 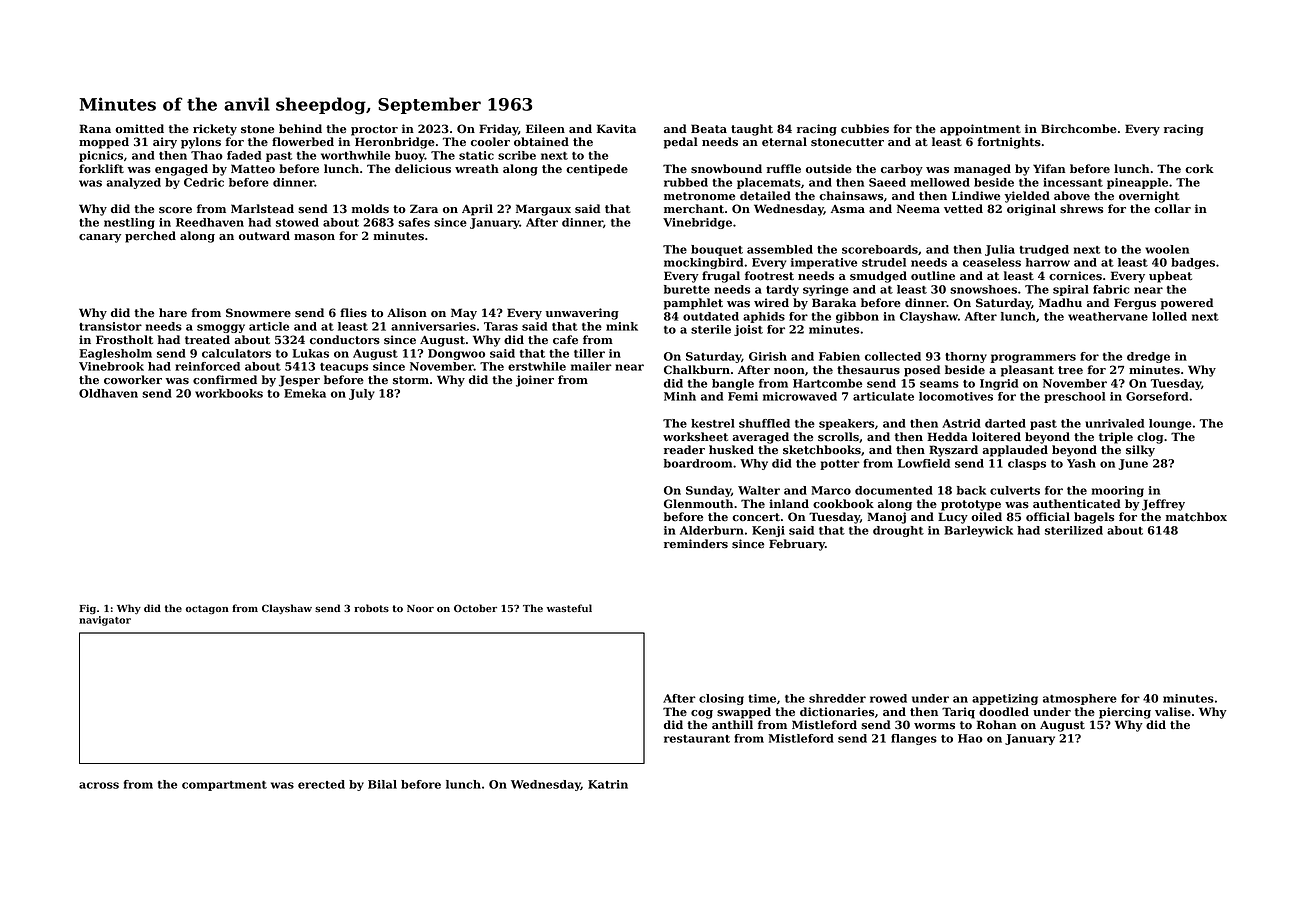 What do you see at coordinates (139, 129) in the screenshot?
I see `omitted` at bounding box center [139, 129].
